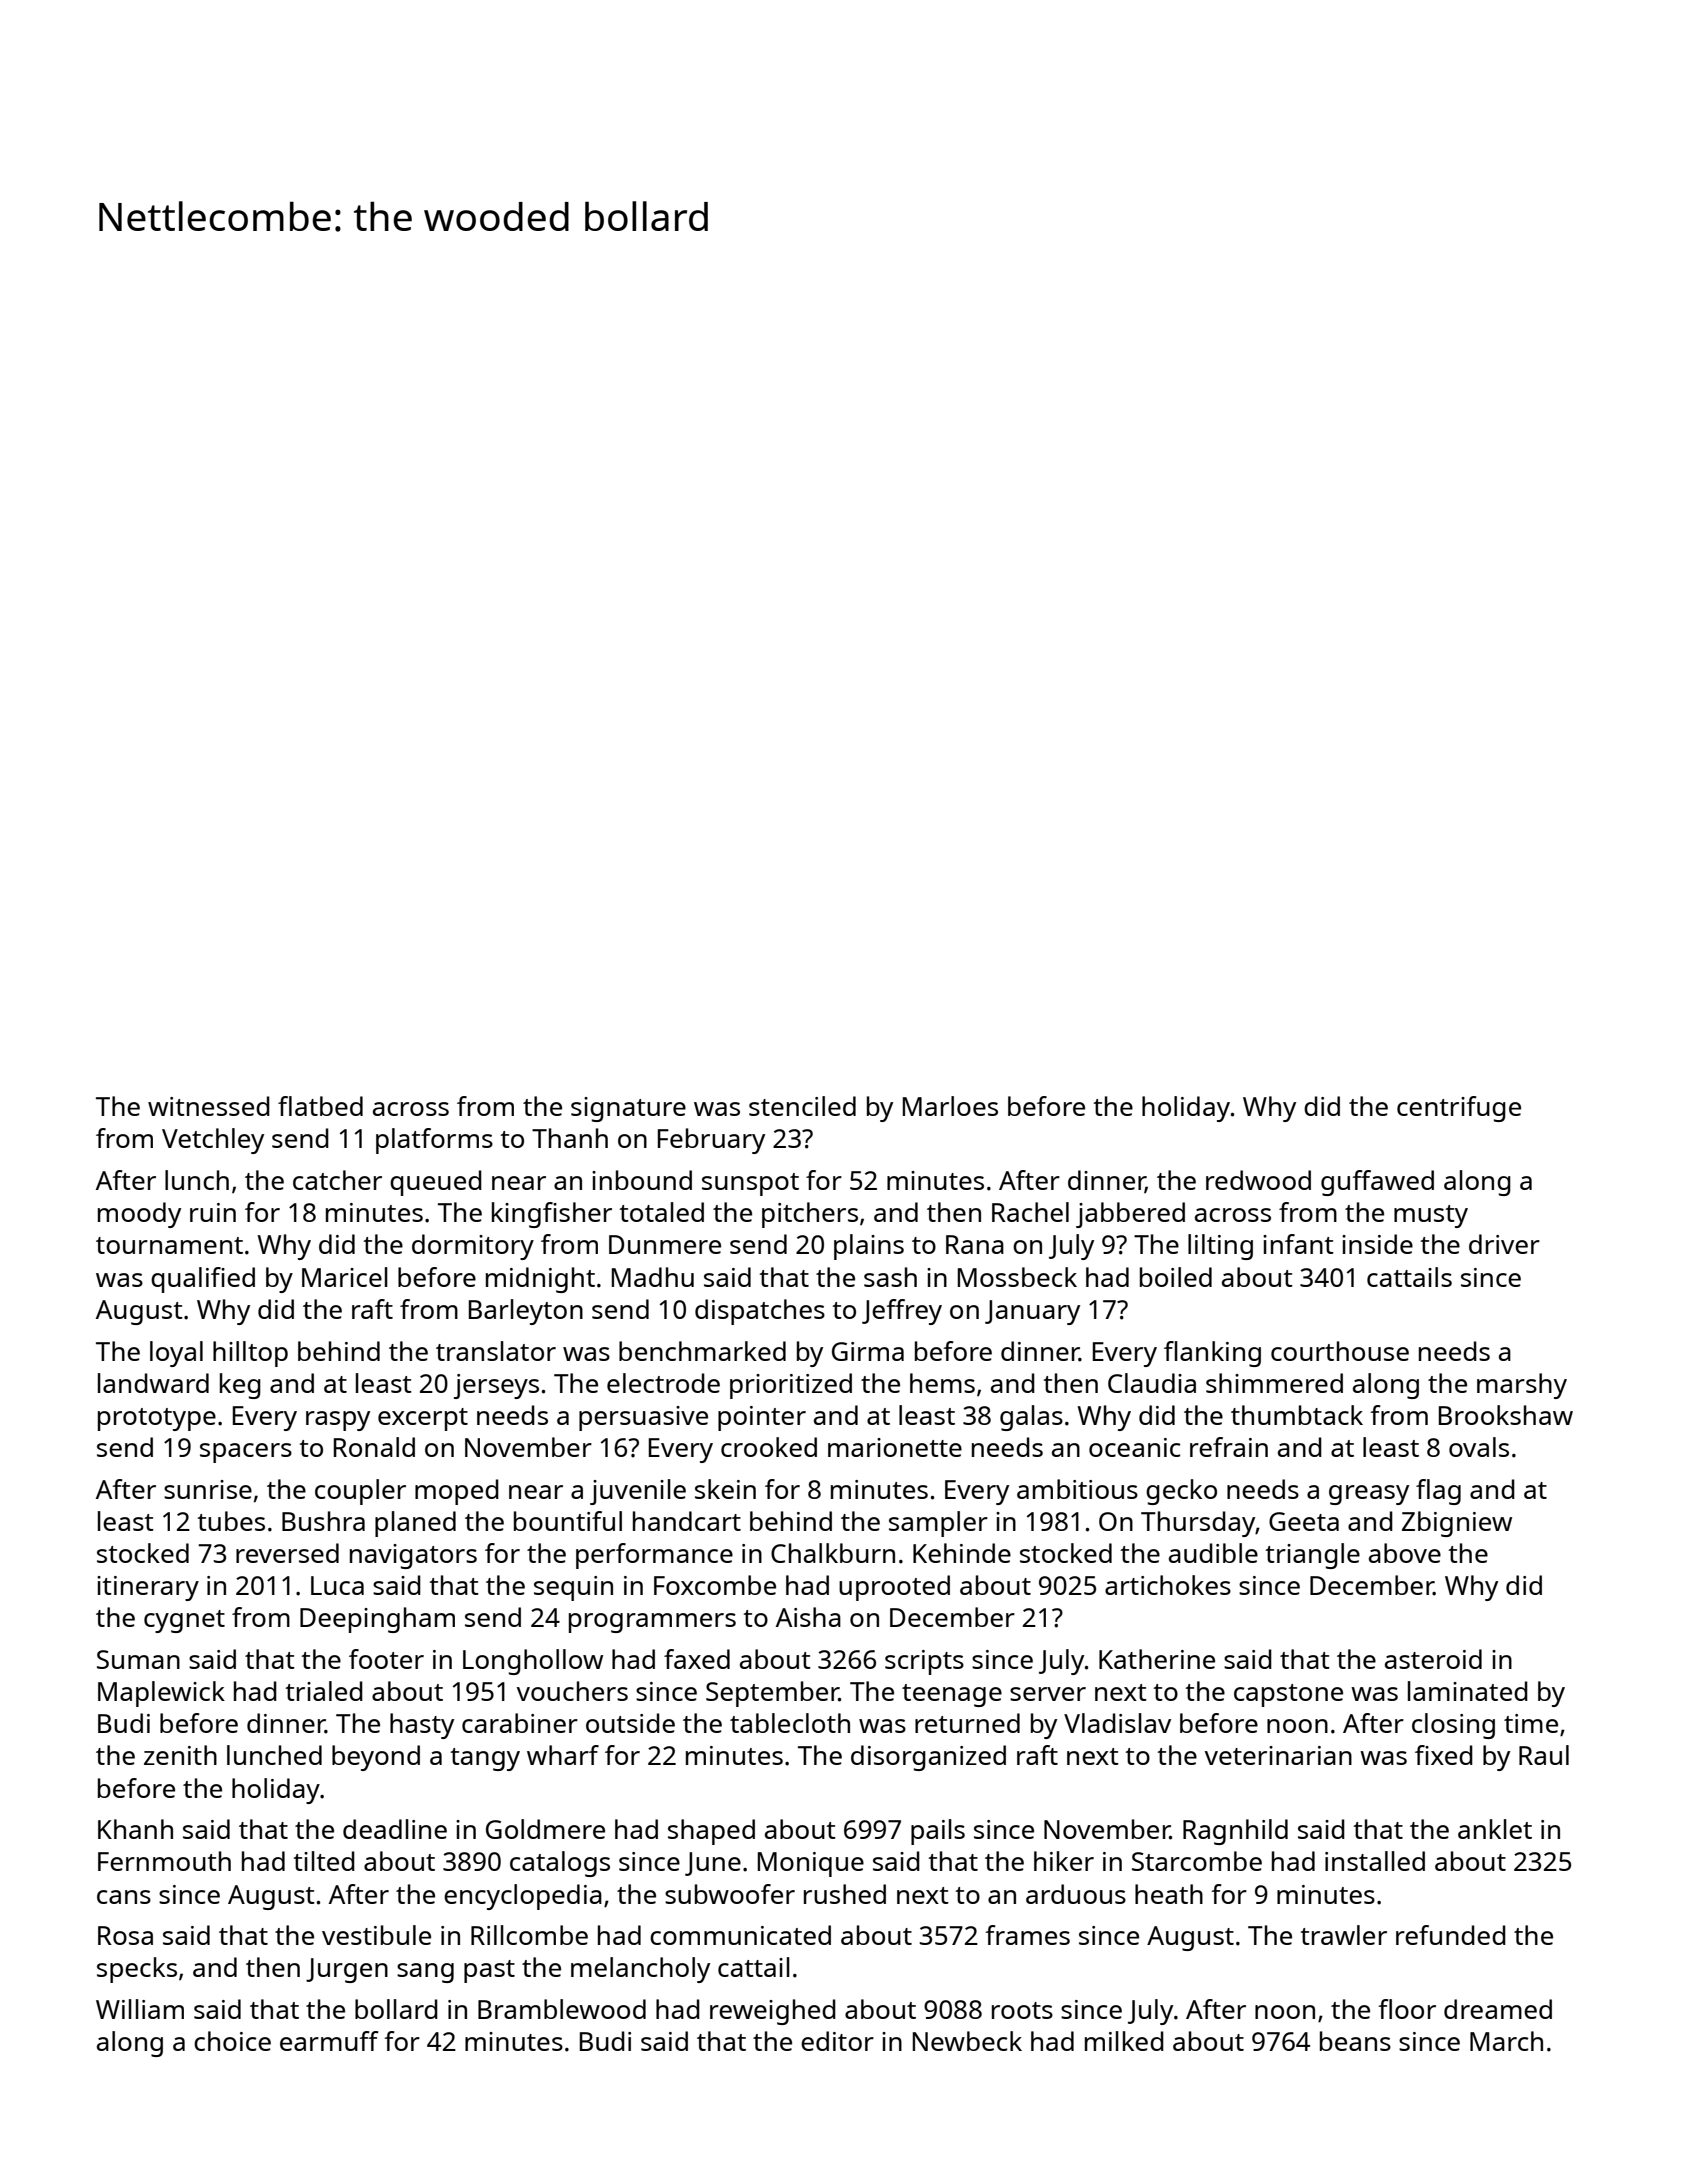 The height and width of the screenshot is (2178, 1683). I want to click on tilted, so click(324, 1861).
